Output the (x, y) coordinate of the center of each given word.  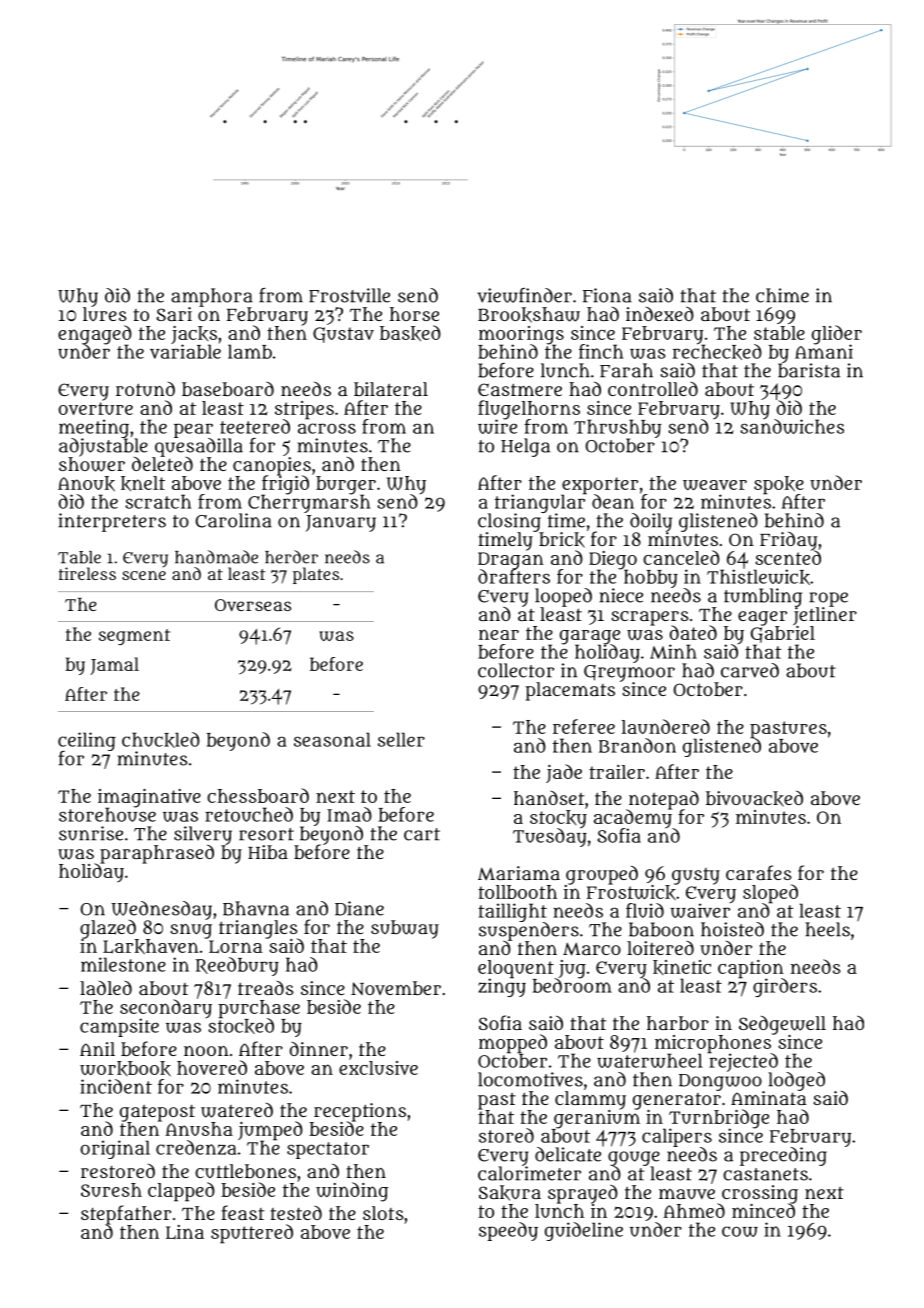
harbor (678, 1023)
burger (346, 485)
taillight (512, 912)
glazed (108, 929)
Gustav (343, 335)
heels (827, 929)
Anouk (86, 484)
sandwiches (792, 426)
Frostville (349, 295)
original (115, 1149)
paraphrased (157, 853)
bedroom (572, 985)
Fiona (607, 295)
